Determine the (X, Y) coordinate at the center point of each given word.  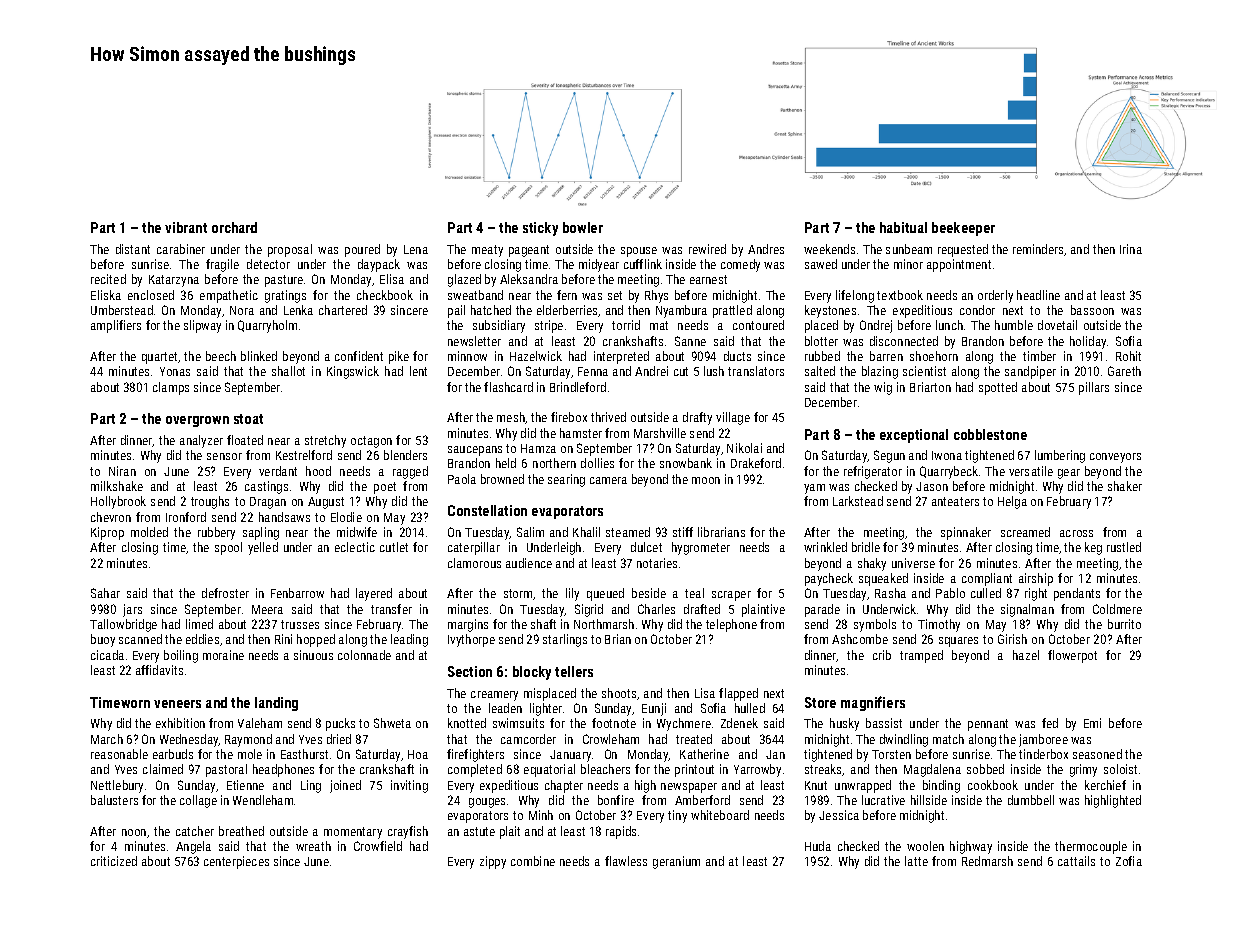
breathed (241, 831)
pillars (1094, 388)
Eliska (106, 295)
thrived (608, 417)
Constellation (487, 510)
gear (1069, 474)
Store (820, 702)
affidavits (159, 670)
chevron (111, 517)
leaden (505, 708)
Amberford (702, 800)
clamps (171, 388)
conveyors (1115, 458)
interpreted (621, 357)
